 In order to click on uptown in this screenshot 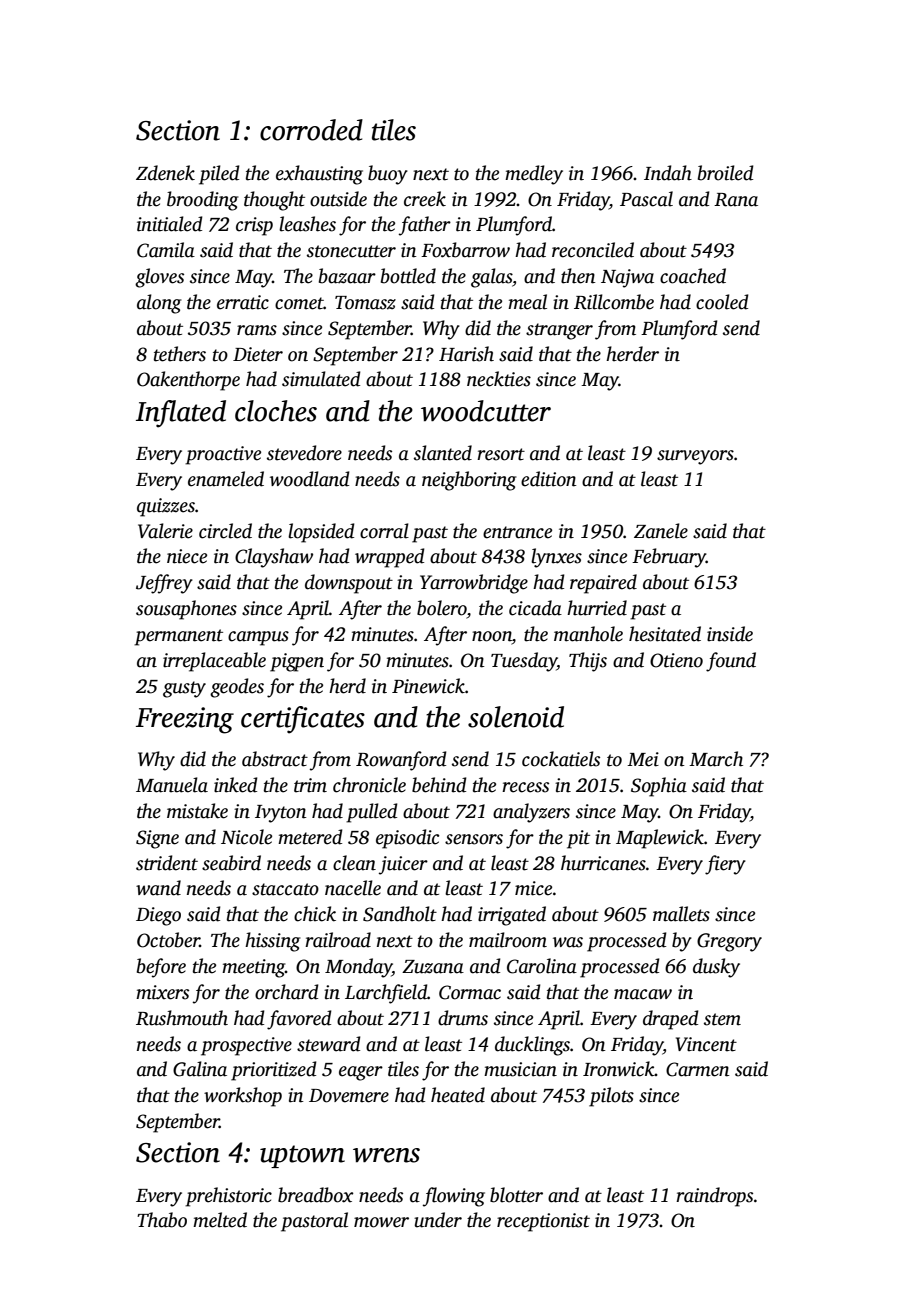, I will do `click(302, 1156)`.
